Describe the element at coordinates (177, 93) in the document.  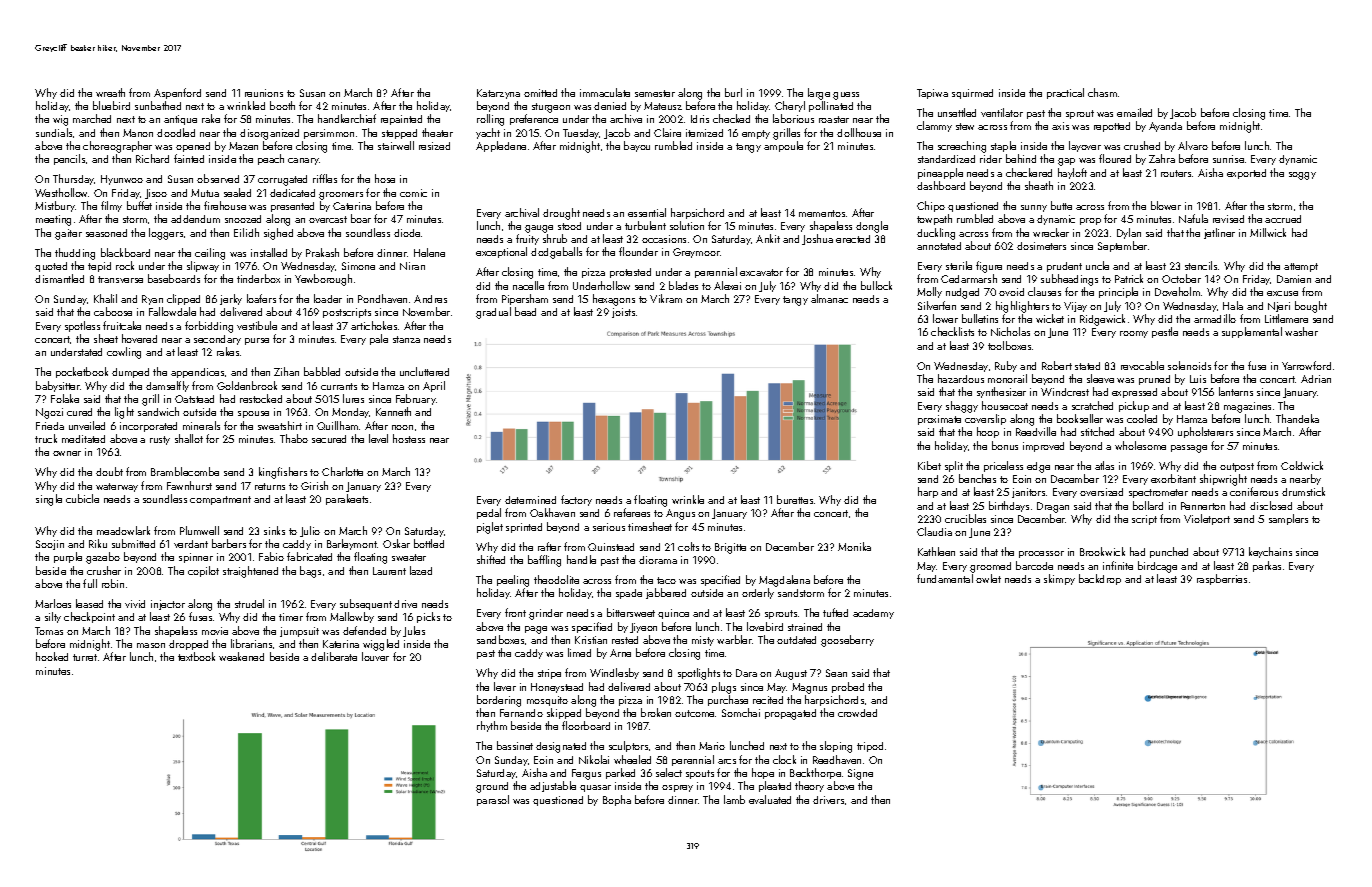
I see `Aspenford` at that location.
